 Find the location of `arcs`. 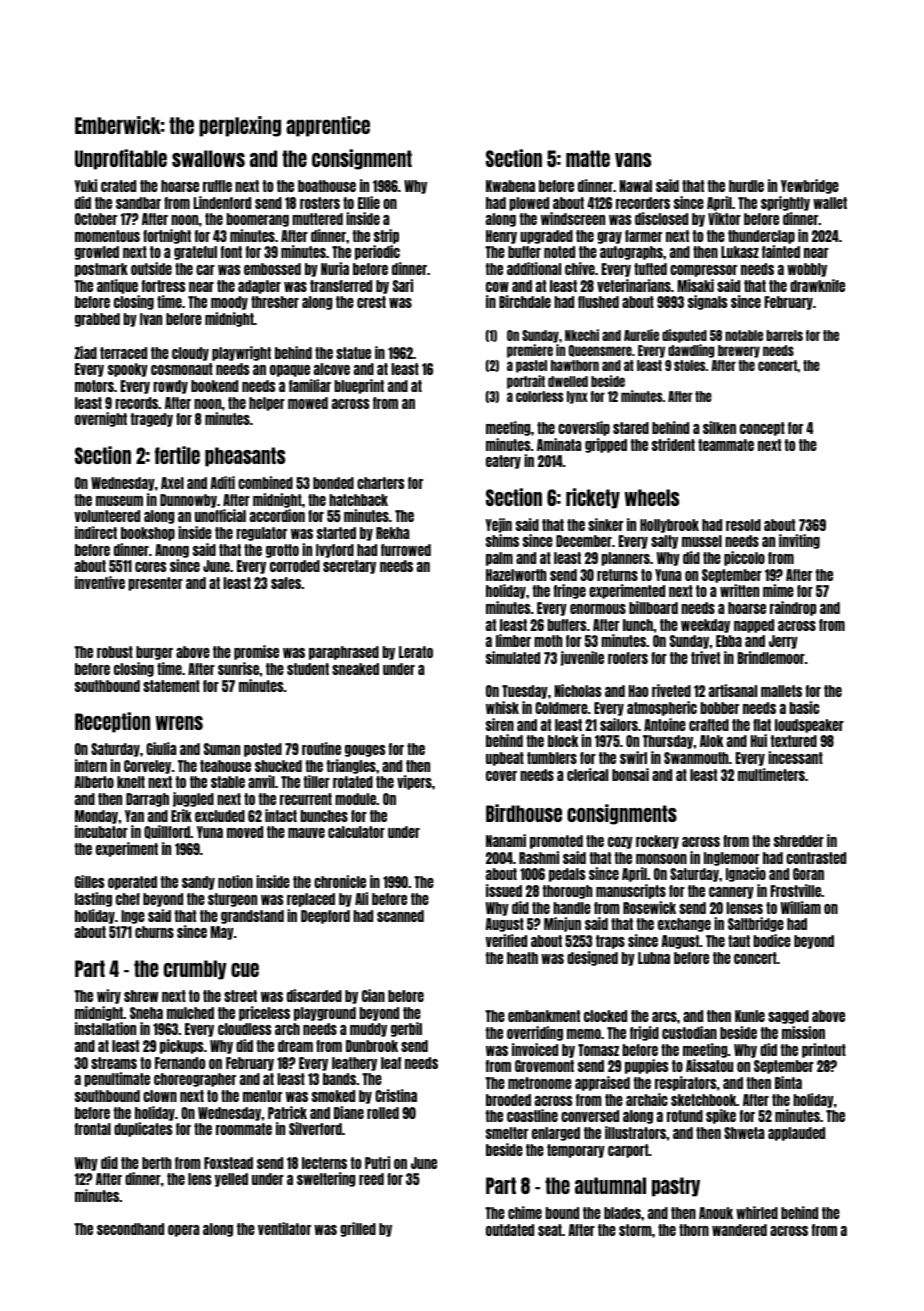

arcs is located at coordinates (664, 1017).
